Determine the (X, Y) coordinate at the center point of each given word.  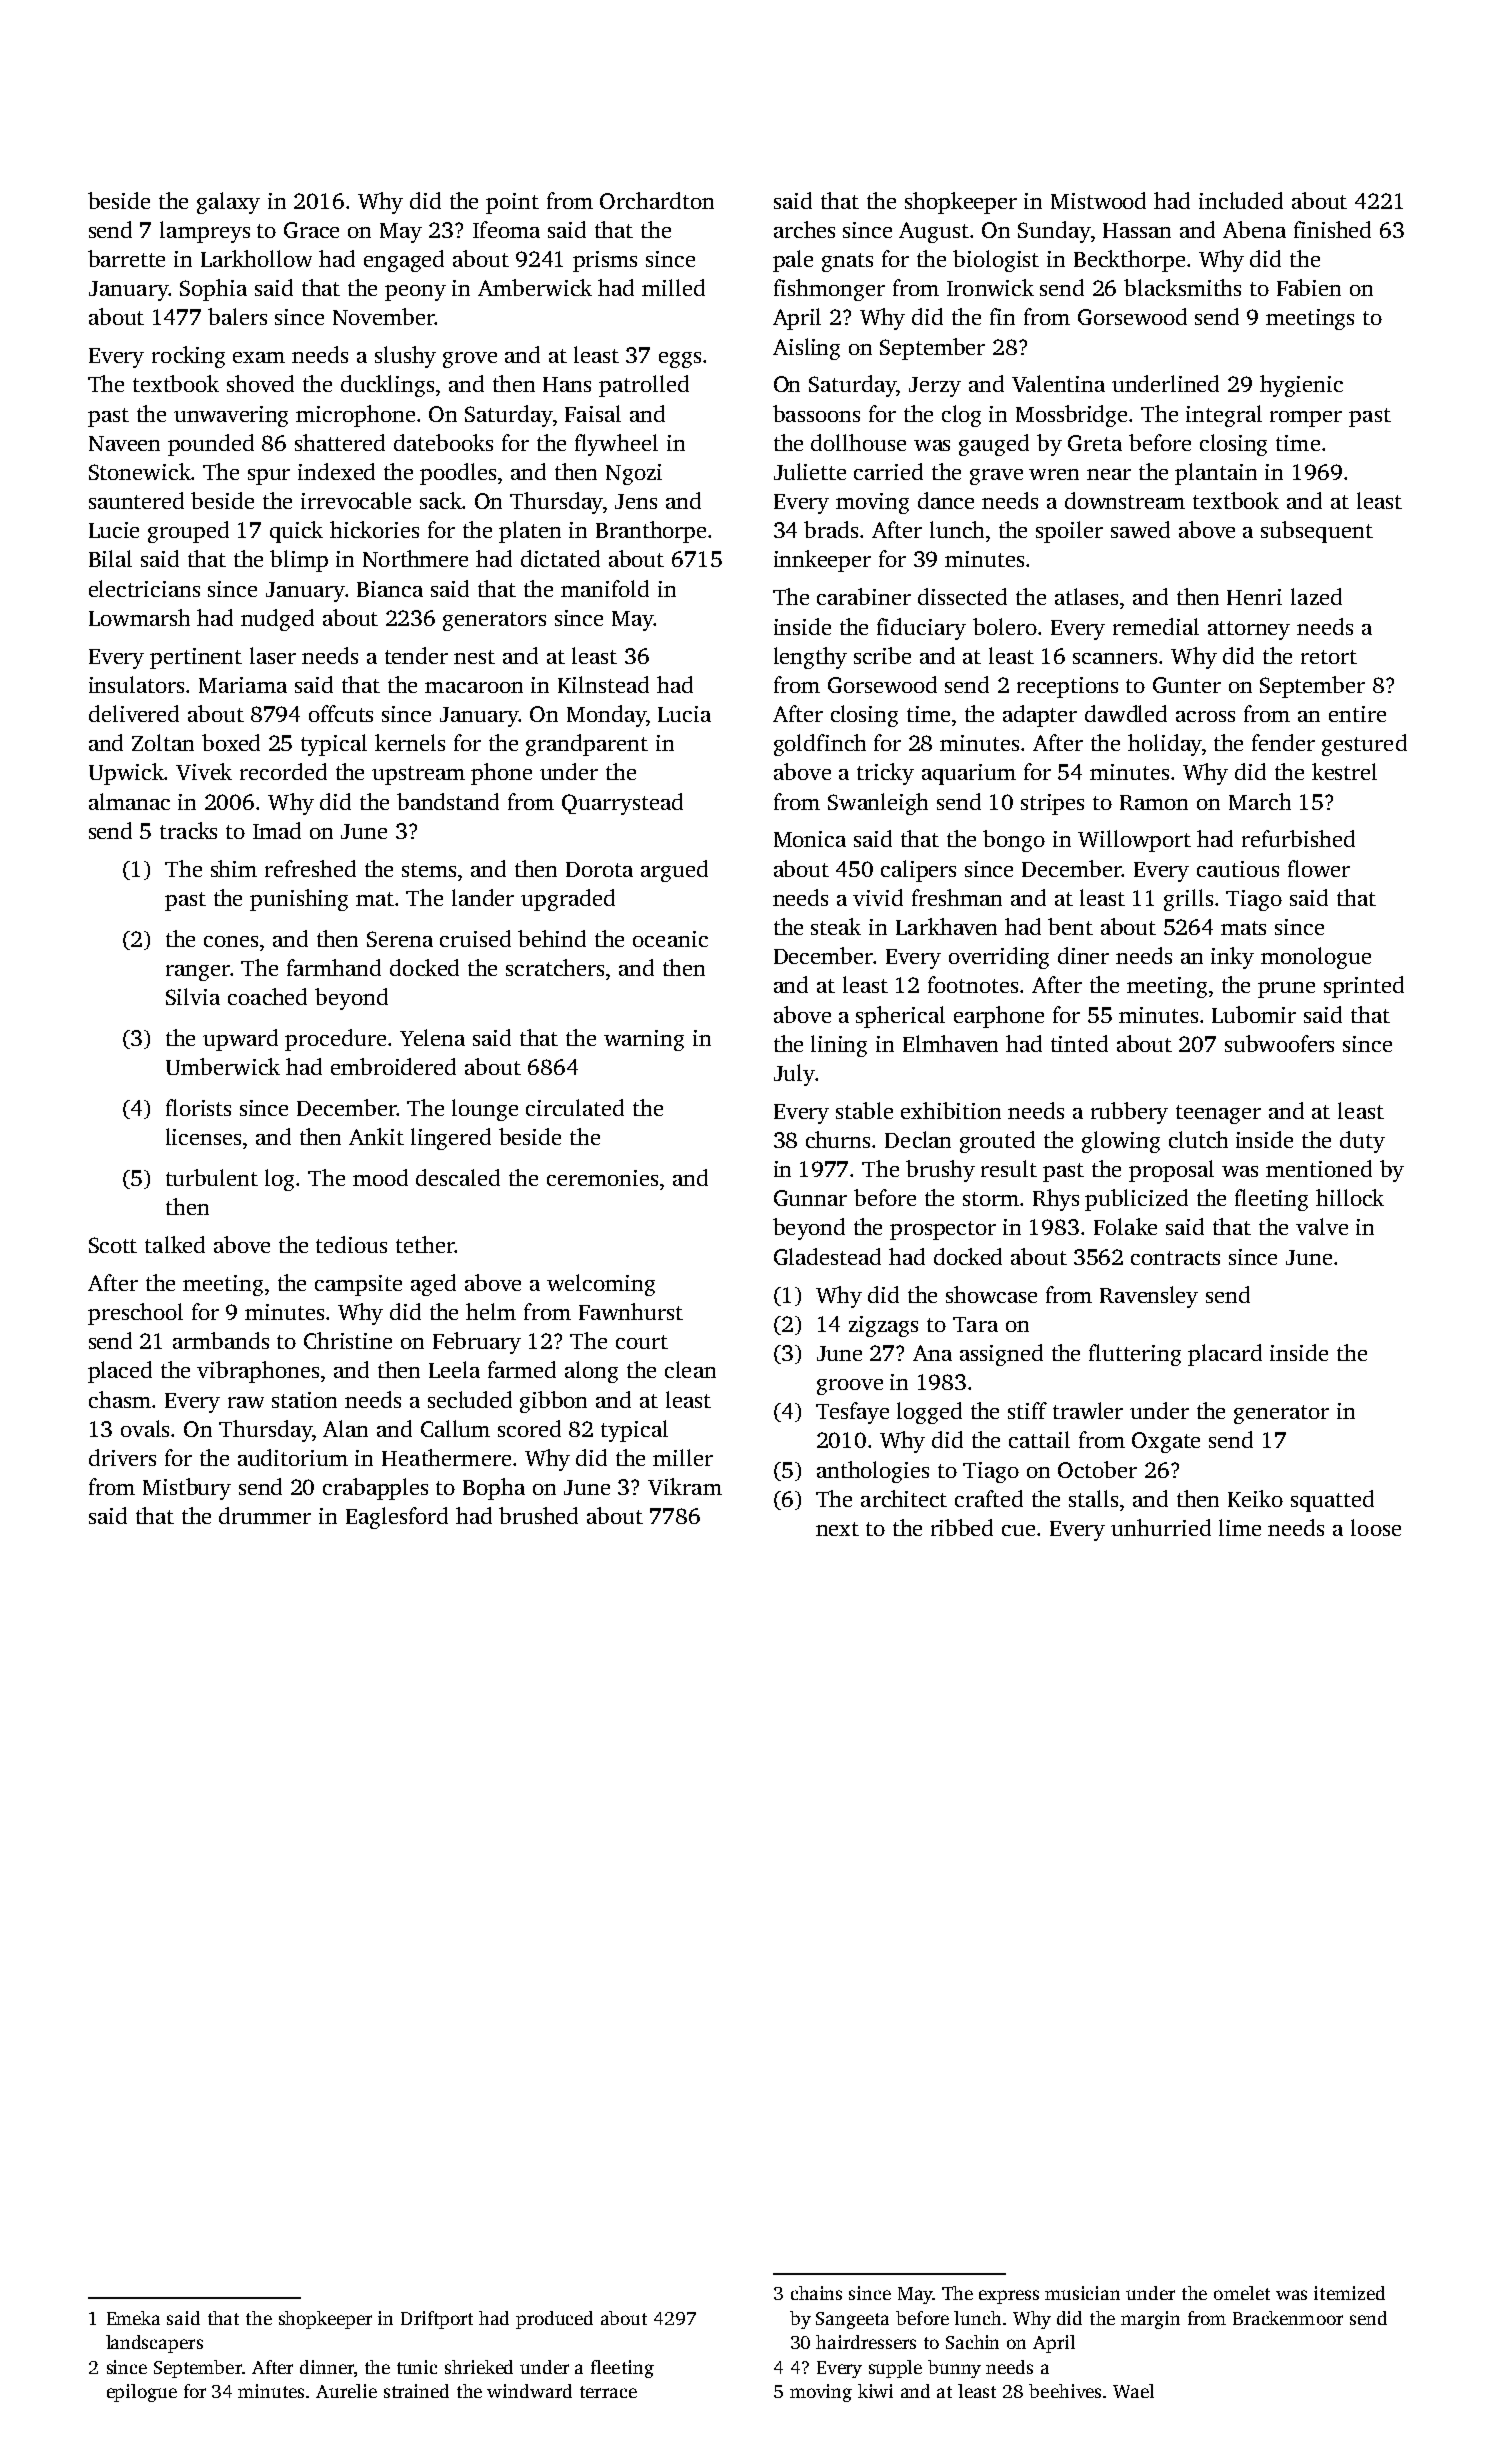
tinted (1079, 1043)
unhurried (1161, 1527)
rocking (188, 357)
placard (1225, 1355)
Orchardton (657, 200)
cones (231, 941)
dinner (327, 2367)
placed (120, 1372)
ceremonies (602, 1178)
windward (529, 2391)
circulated (575, 1107)
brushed (538, 1515)
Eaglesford (397, 1518)
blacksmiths (1182, 287)
